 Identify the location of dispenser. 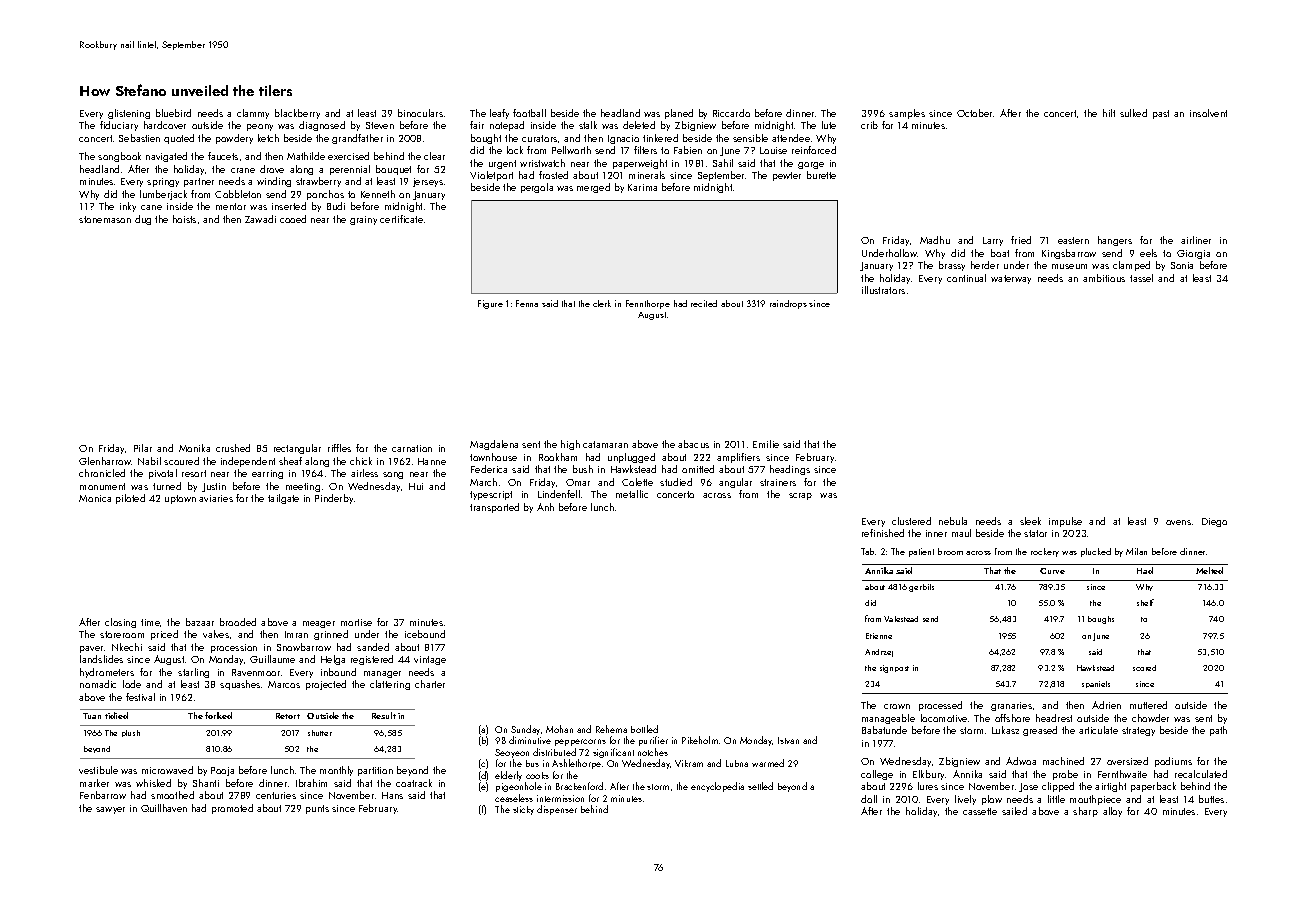
(557, 810).
